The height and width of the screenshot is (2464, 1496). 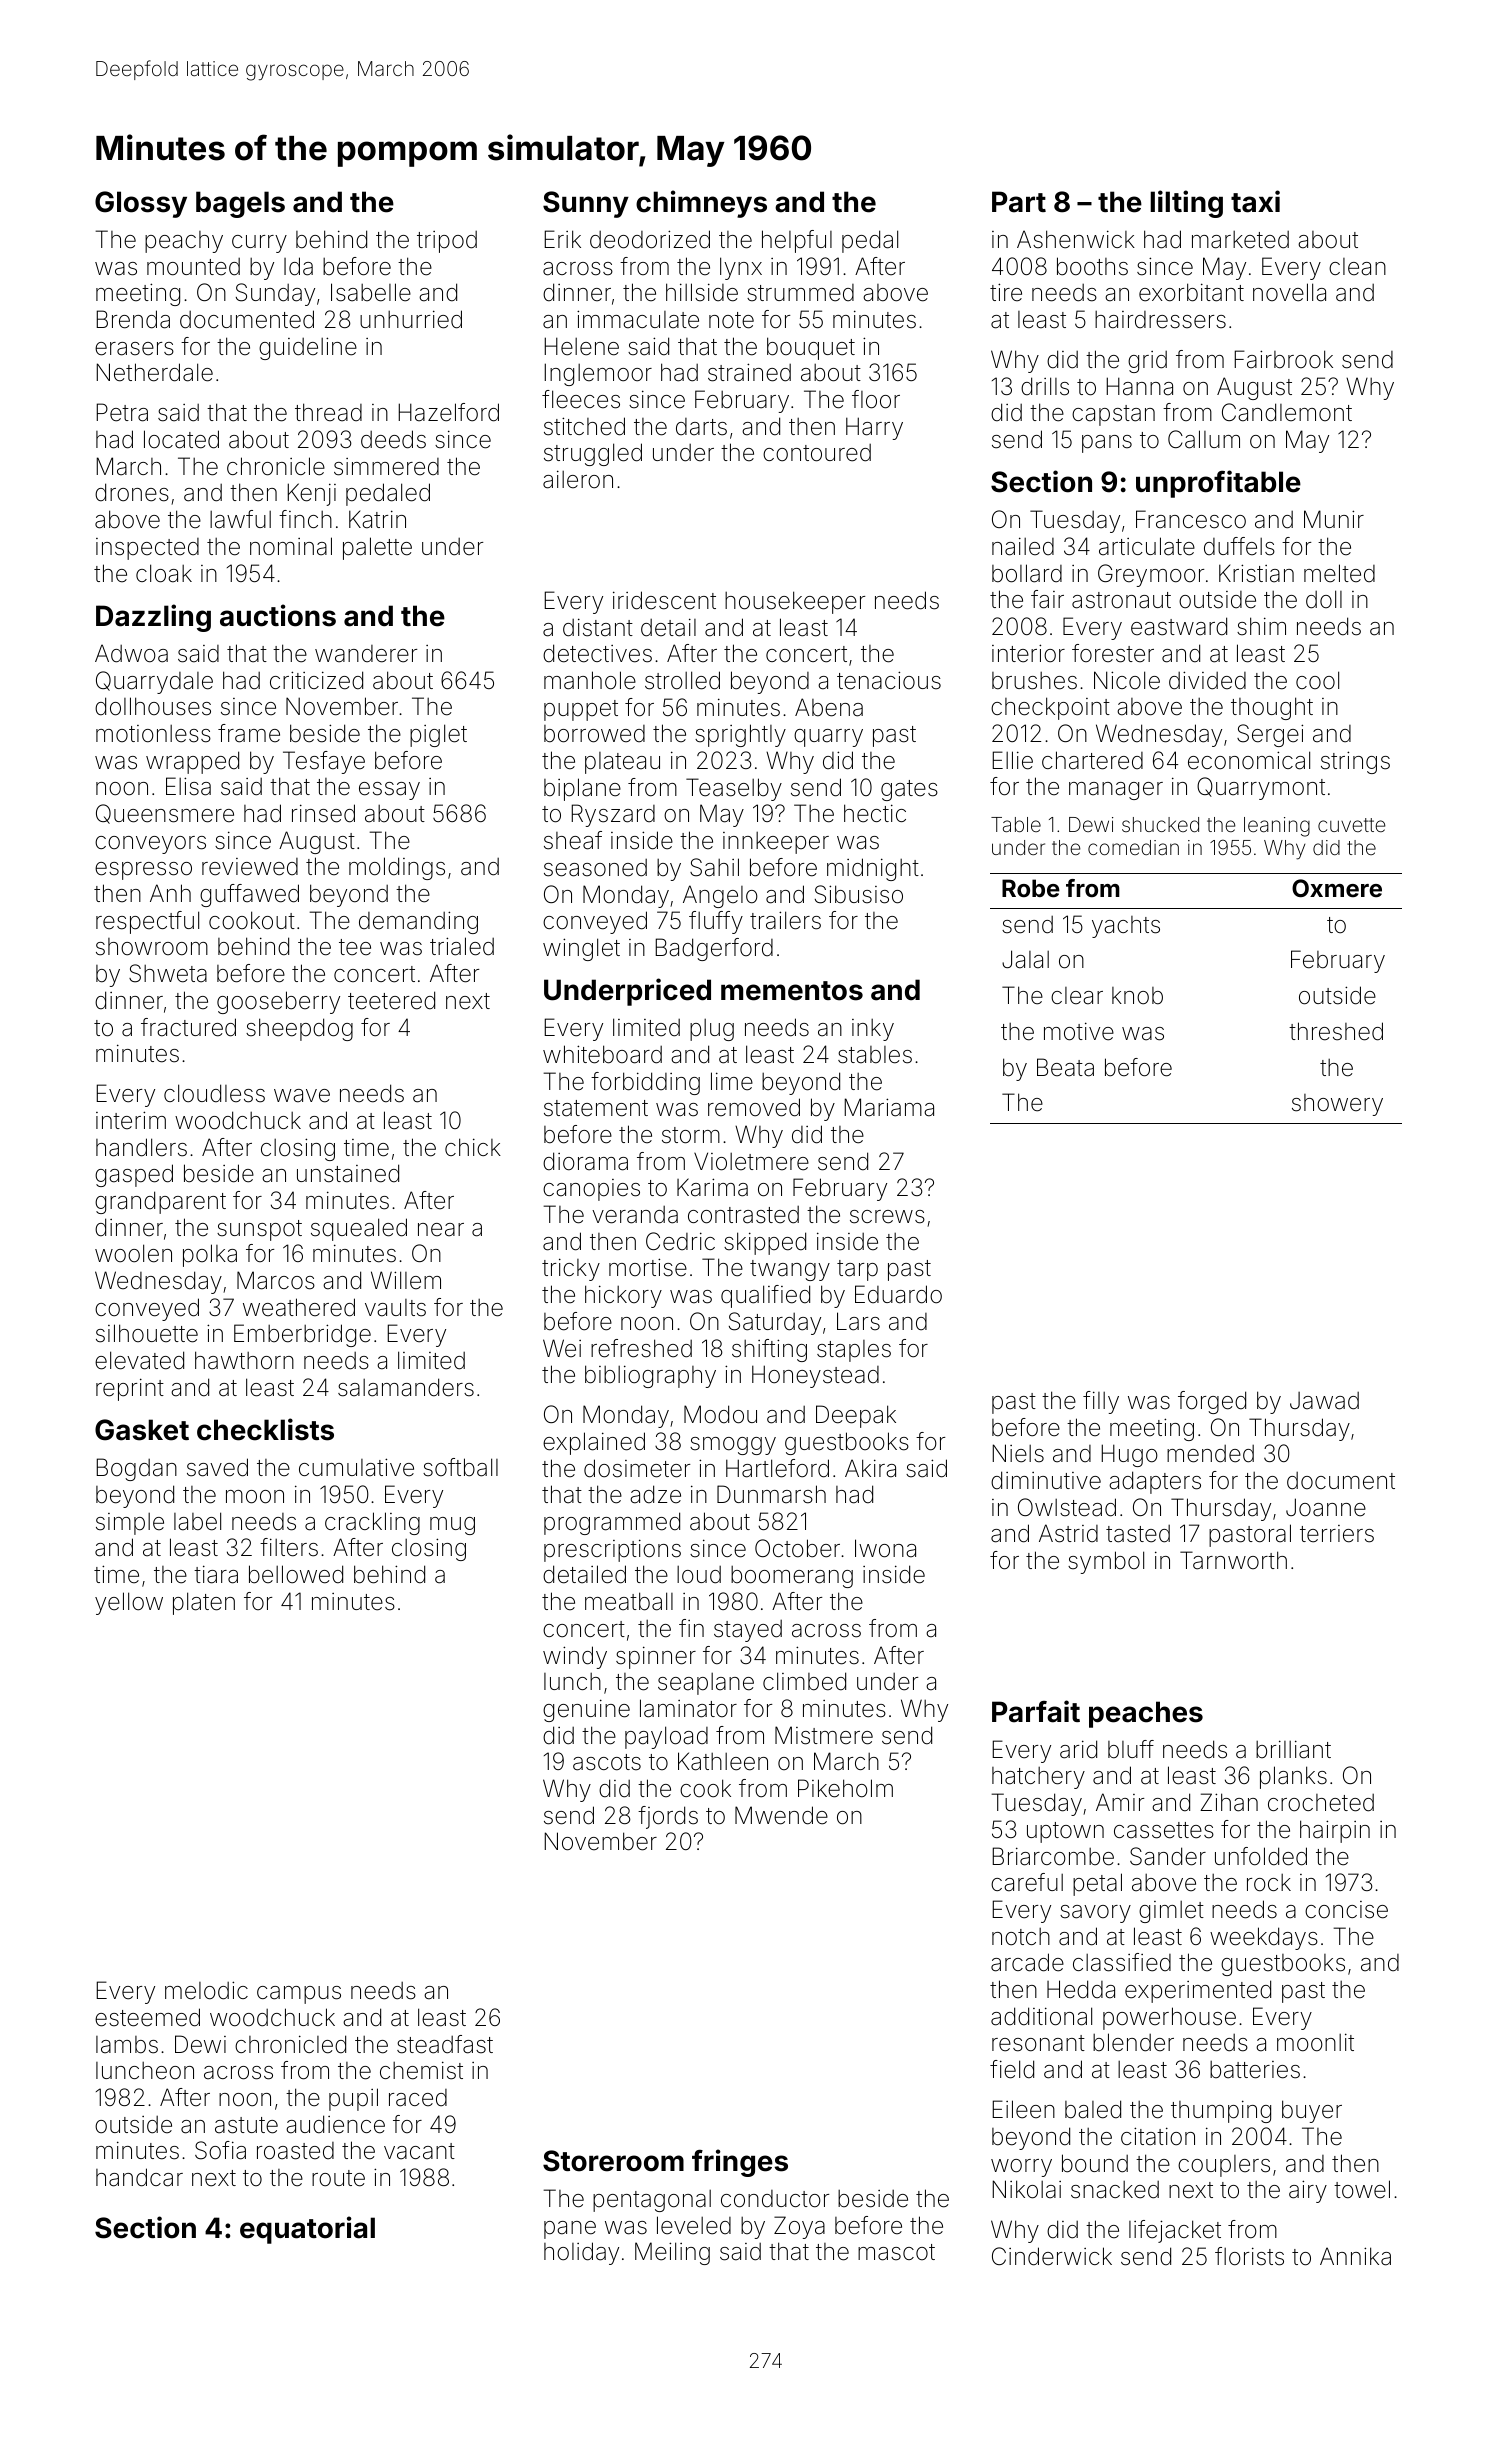 I want to click on Shweta, so click(x=168, y=973).
